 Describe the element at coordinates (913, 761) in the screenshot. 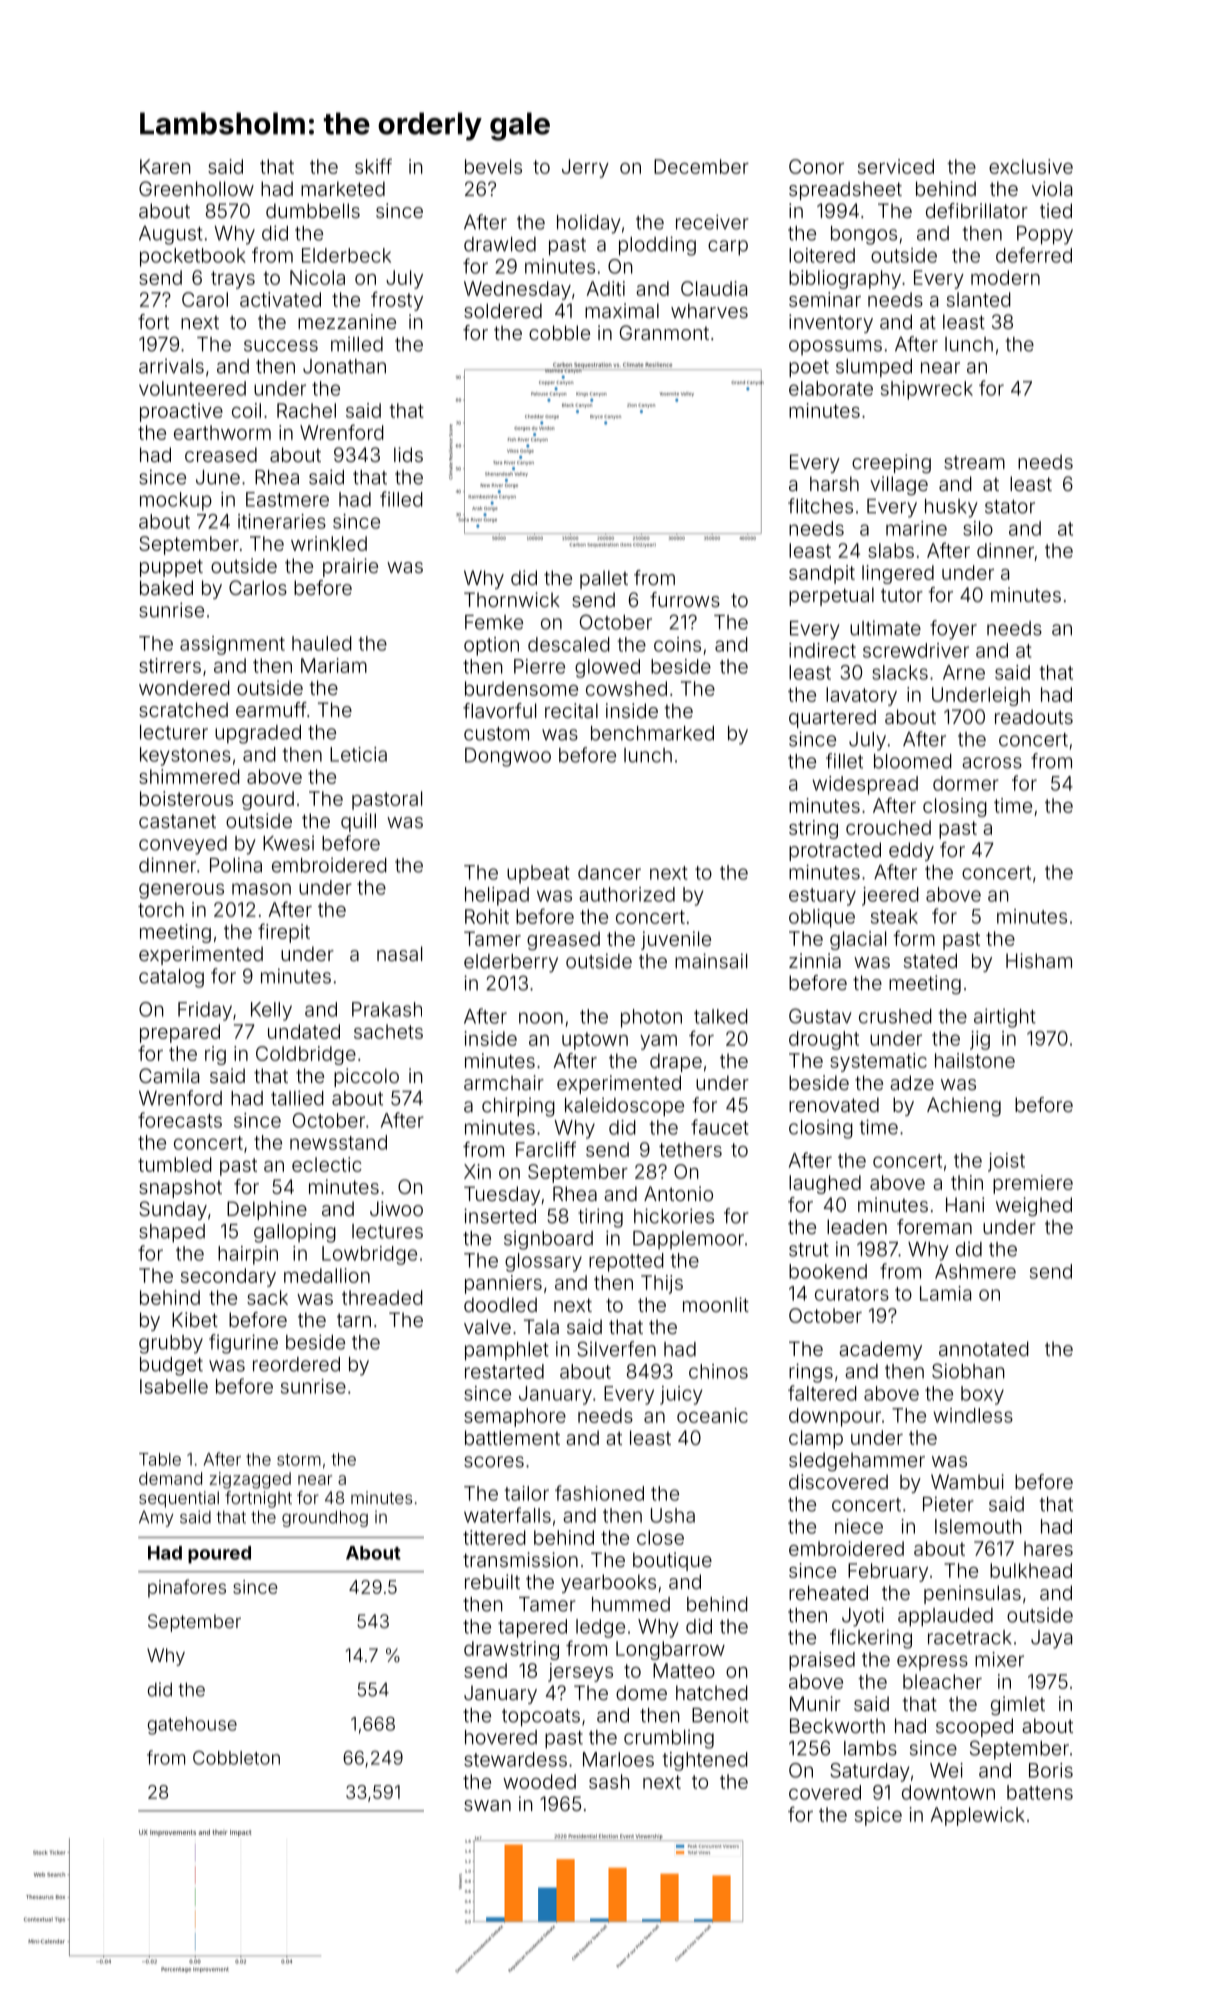

I see `bloomed` at that location.
